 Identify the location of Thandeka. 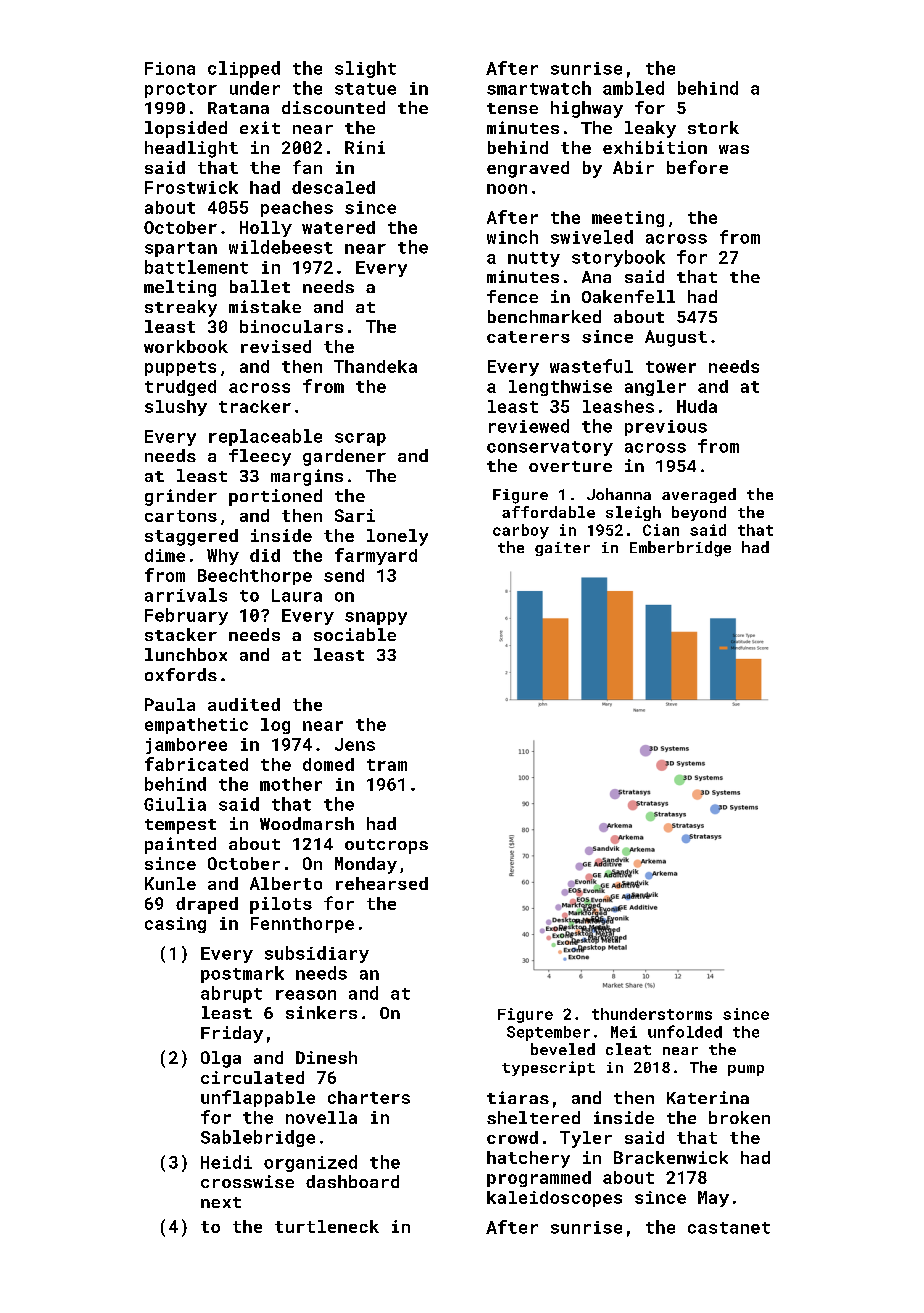
(375, 366).
